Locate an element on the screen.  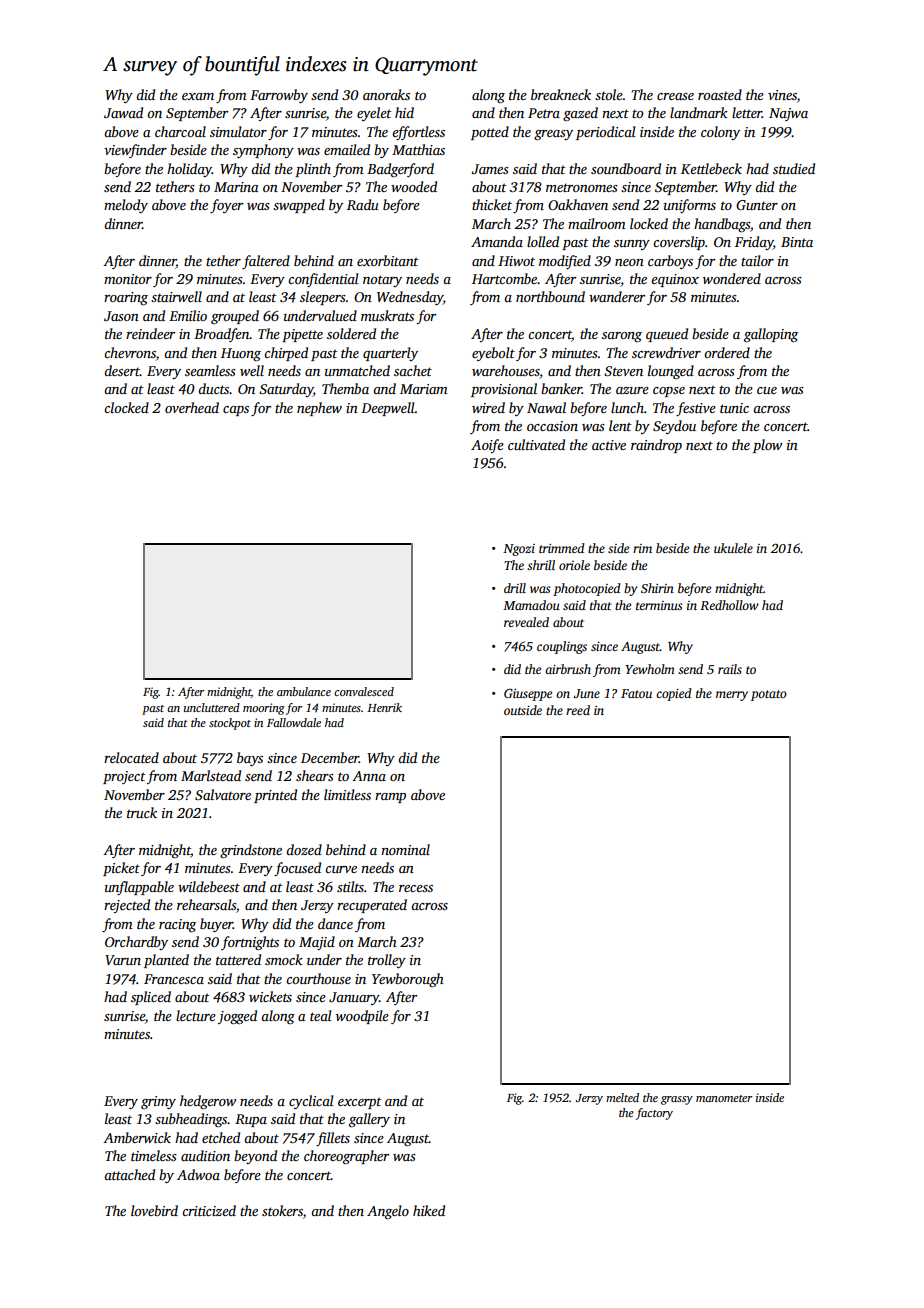
recess is located at coordinates (416, 888).
